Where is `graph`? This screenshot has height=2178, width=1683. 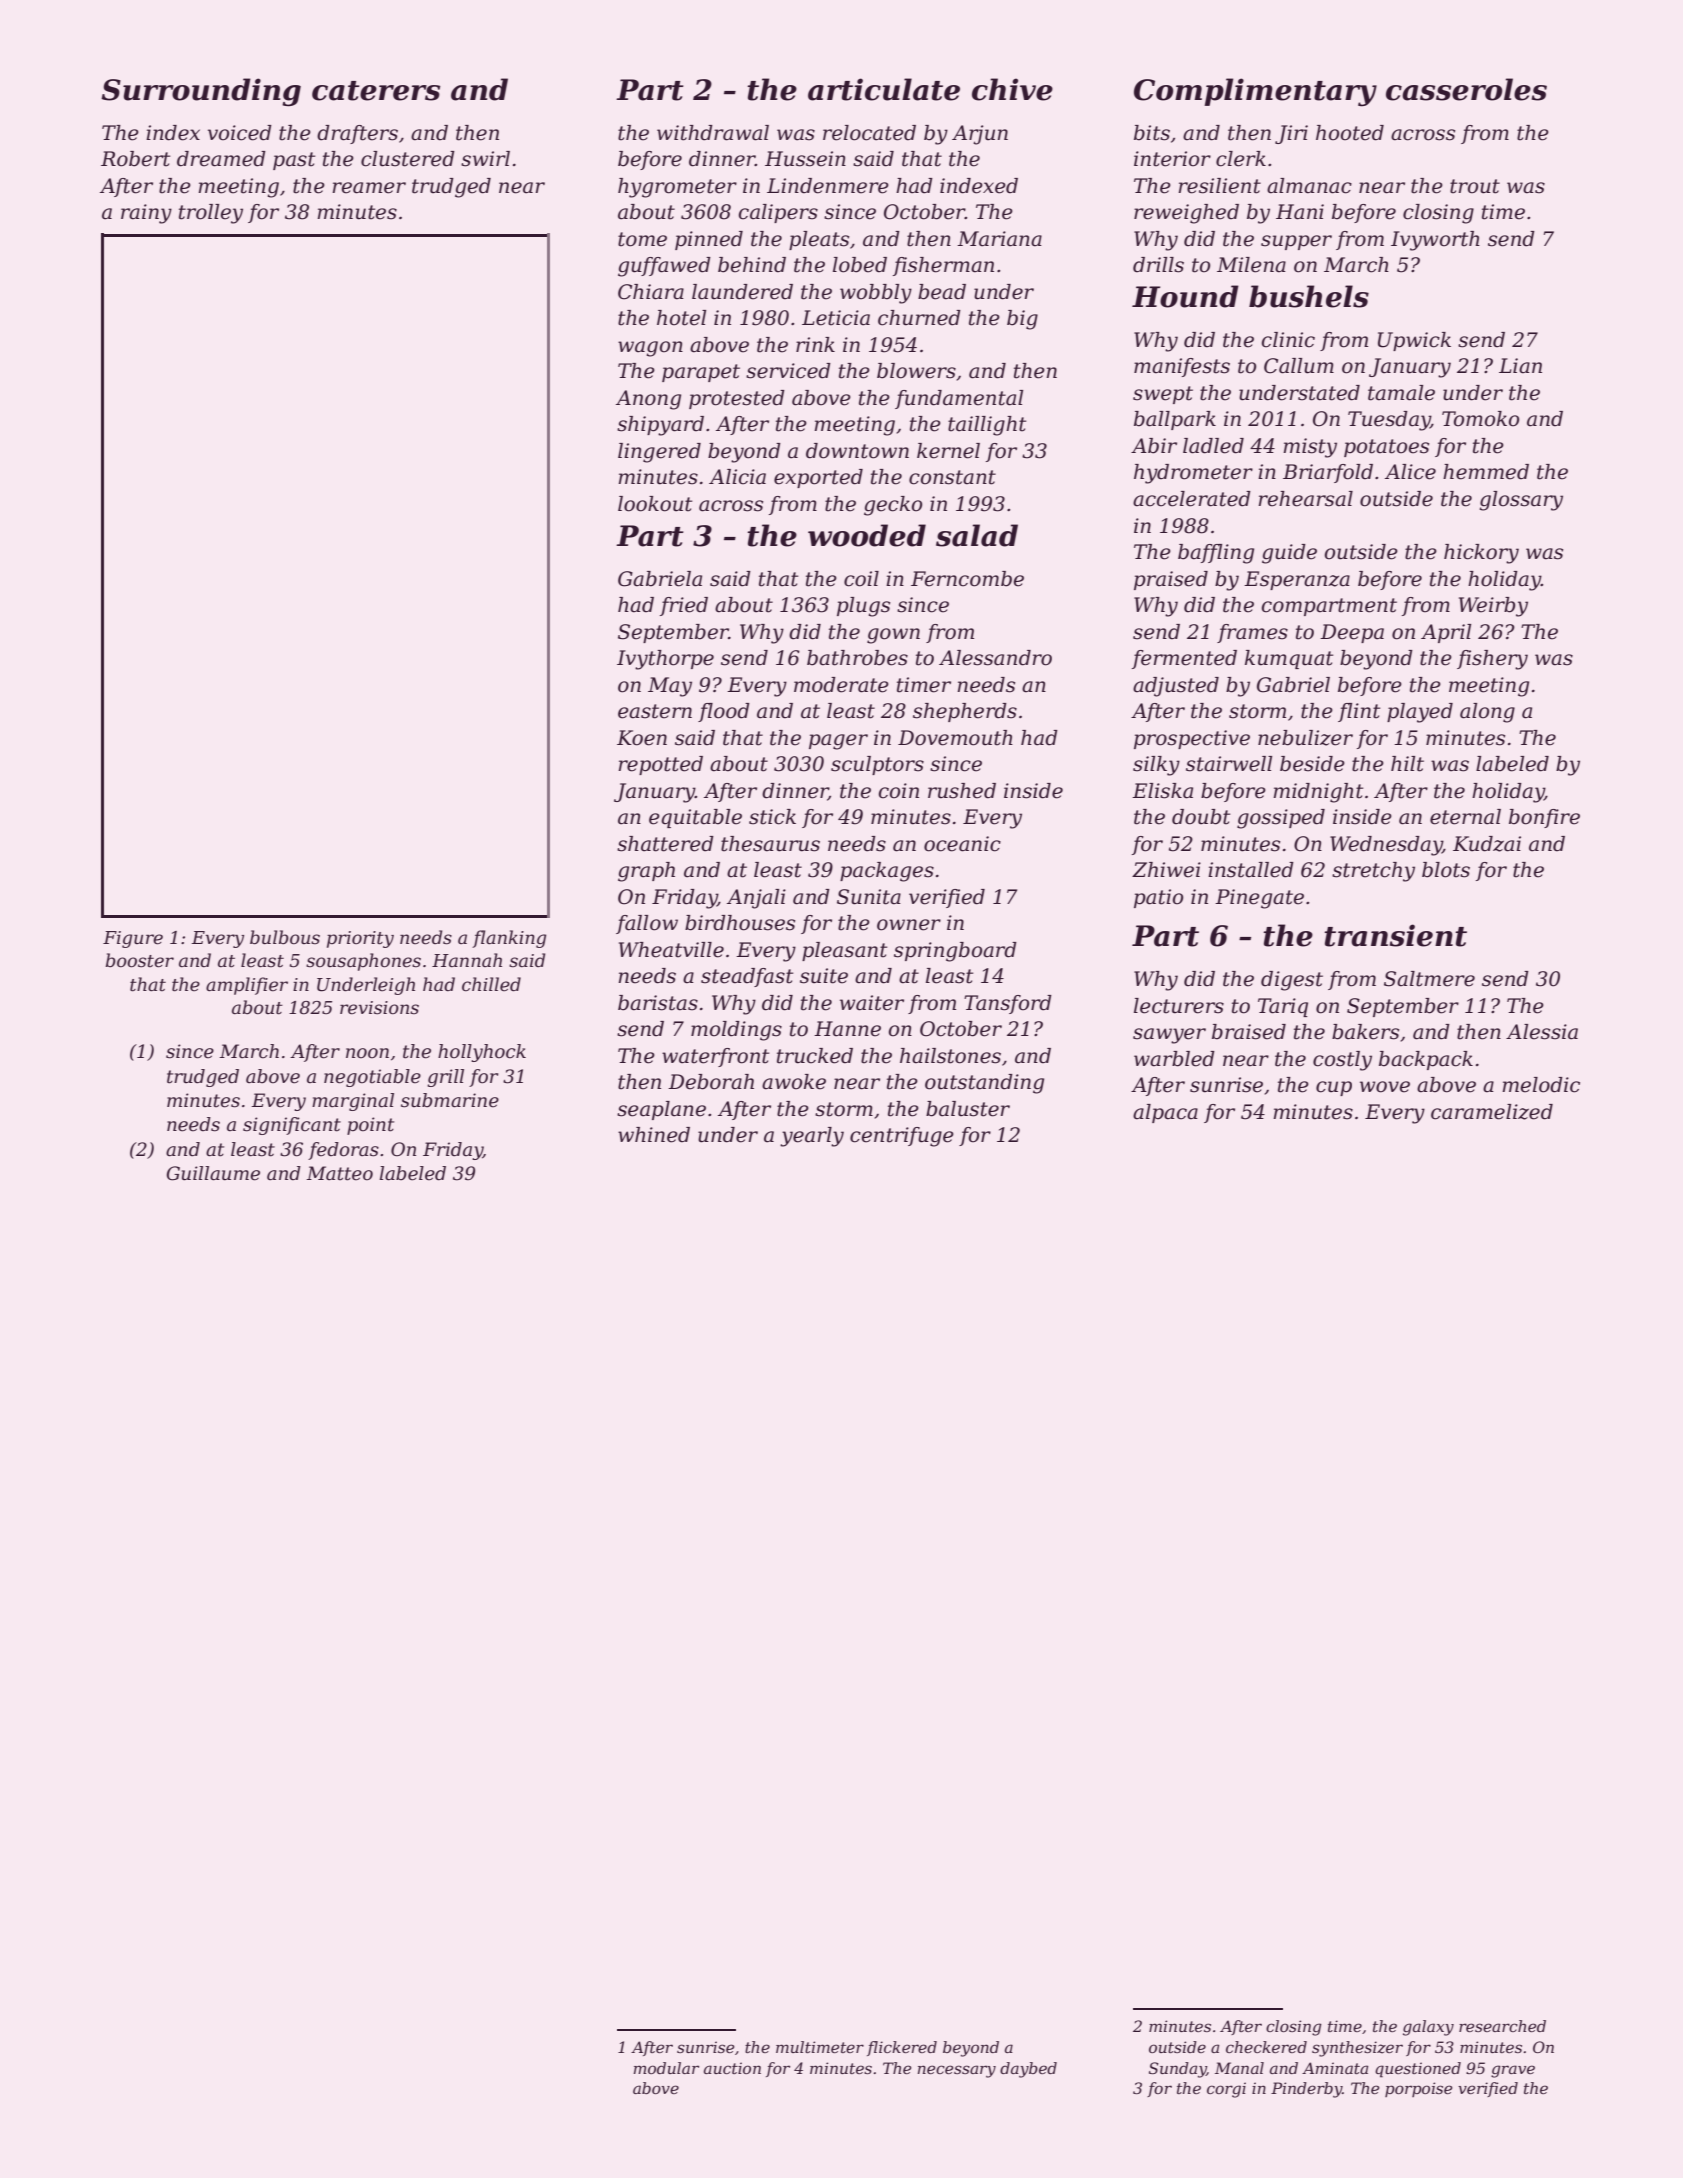 graph is located at coordinates (646, 872).
